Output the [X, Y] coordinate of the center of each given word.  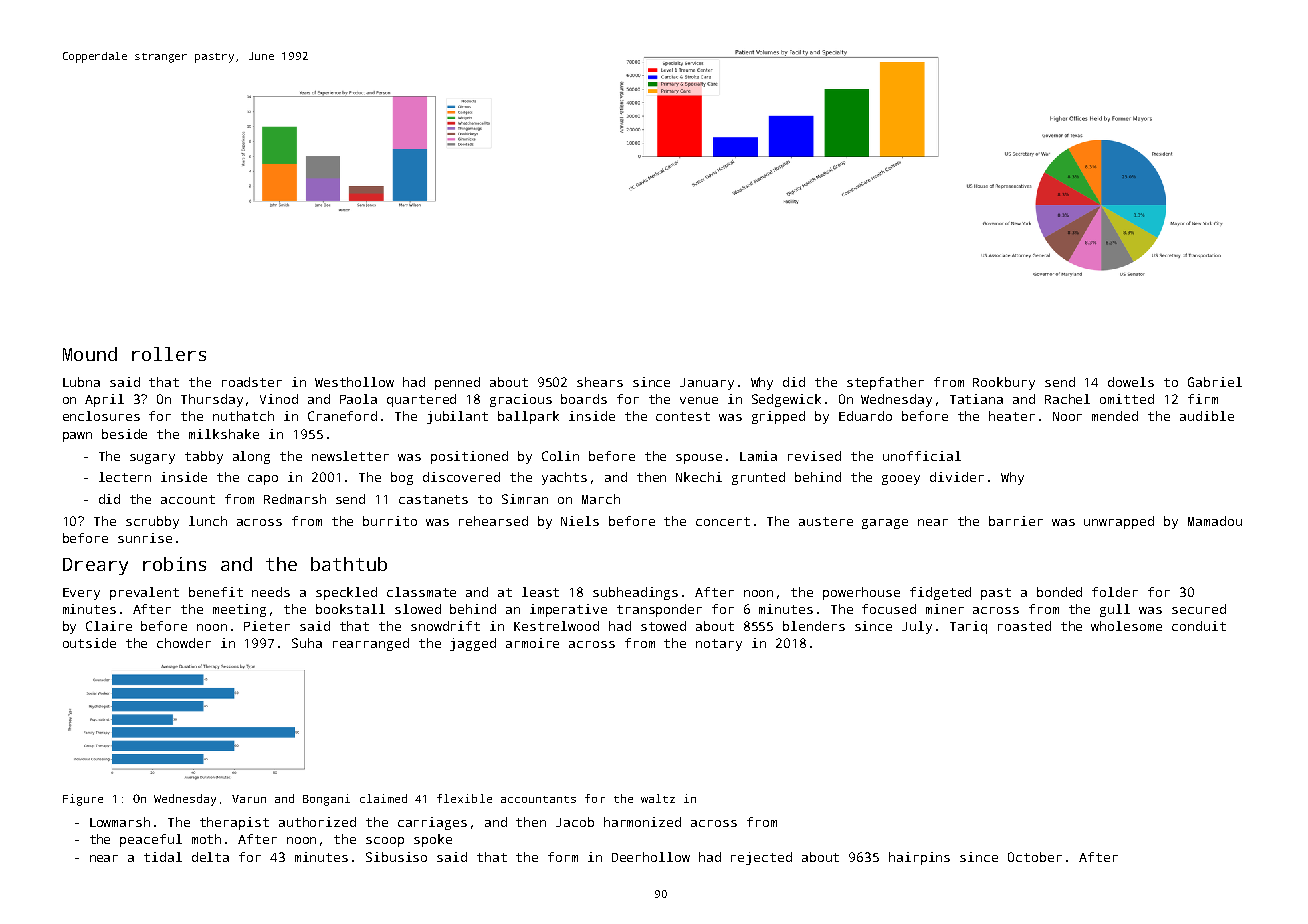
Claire [109, 626]
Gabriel [1215, 382]
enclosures [101, 416]
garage [885, 524]
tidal [163, 857]
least [540, 592]
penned [457, 383]
